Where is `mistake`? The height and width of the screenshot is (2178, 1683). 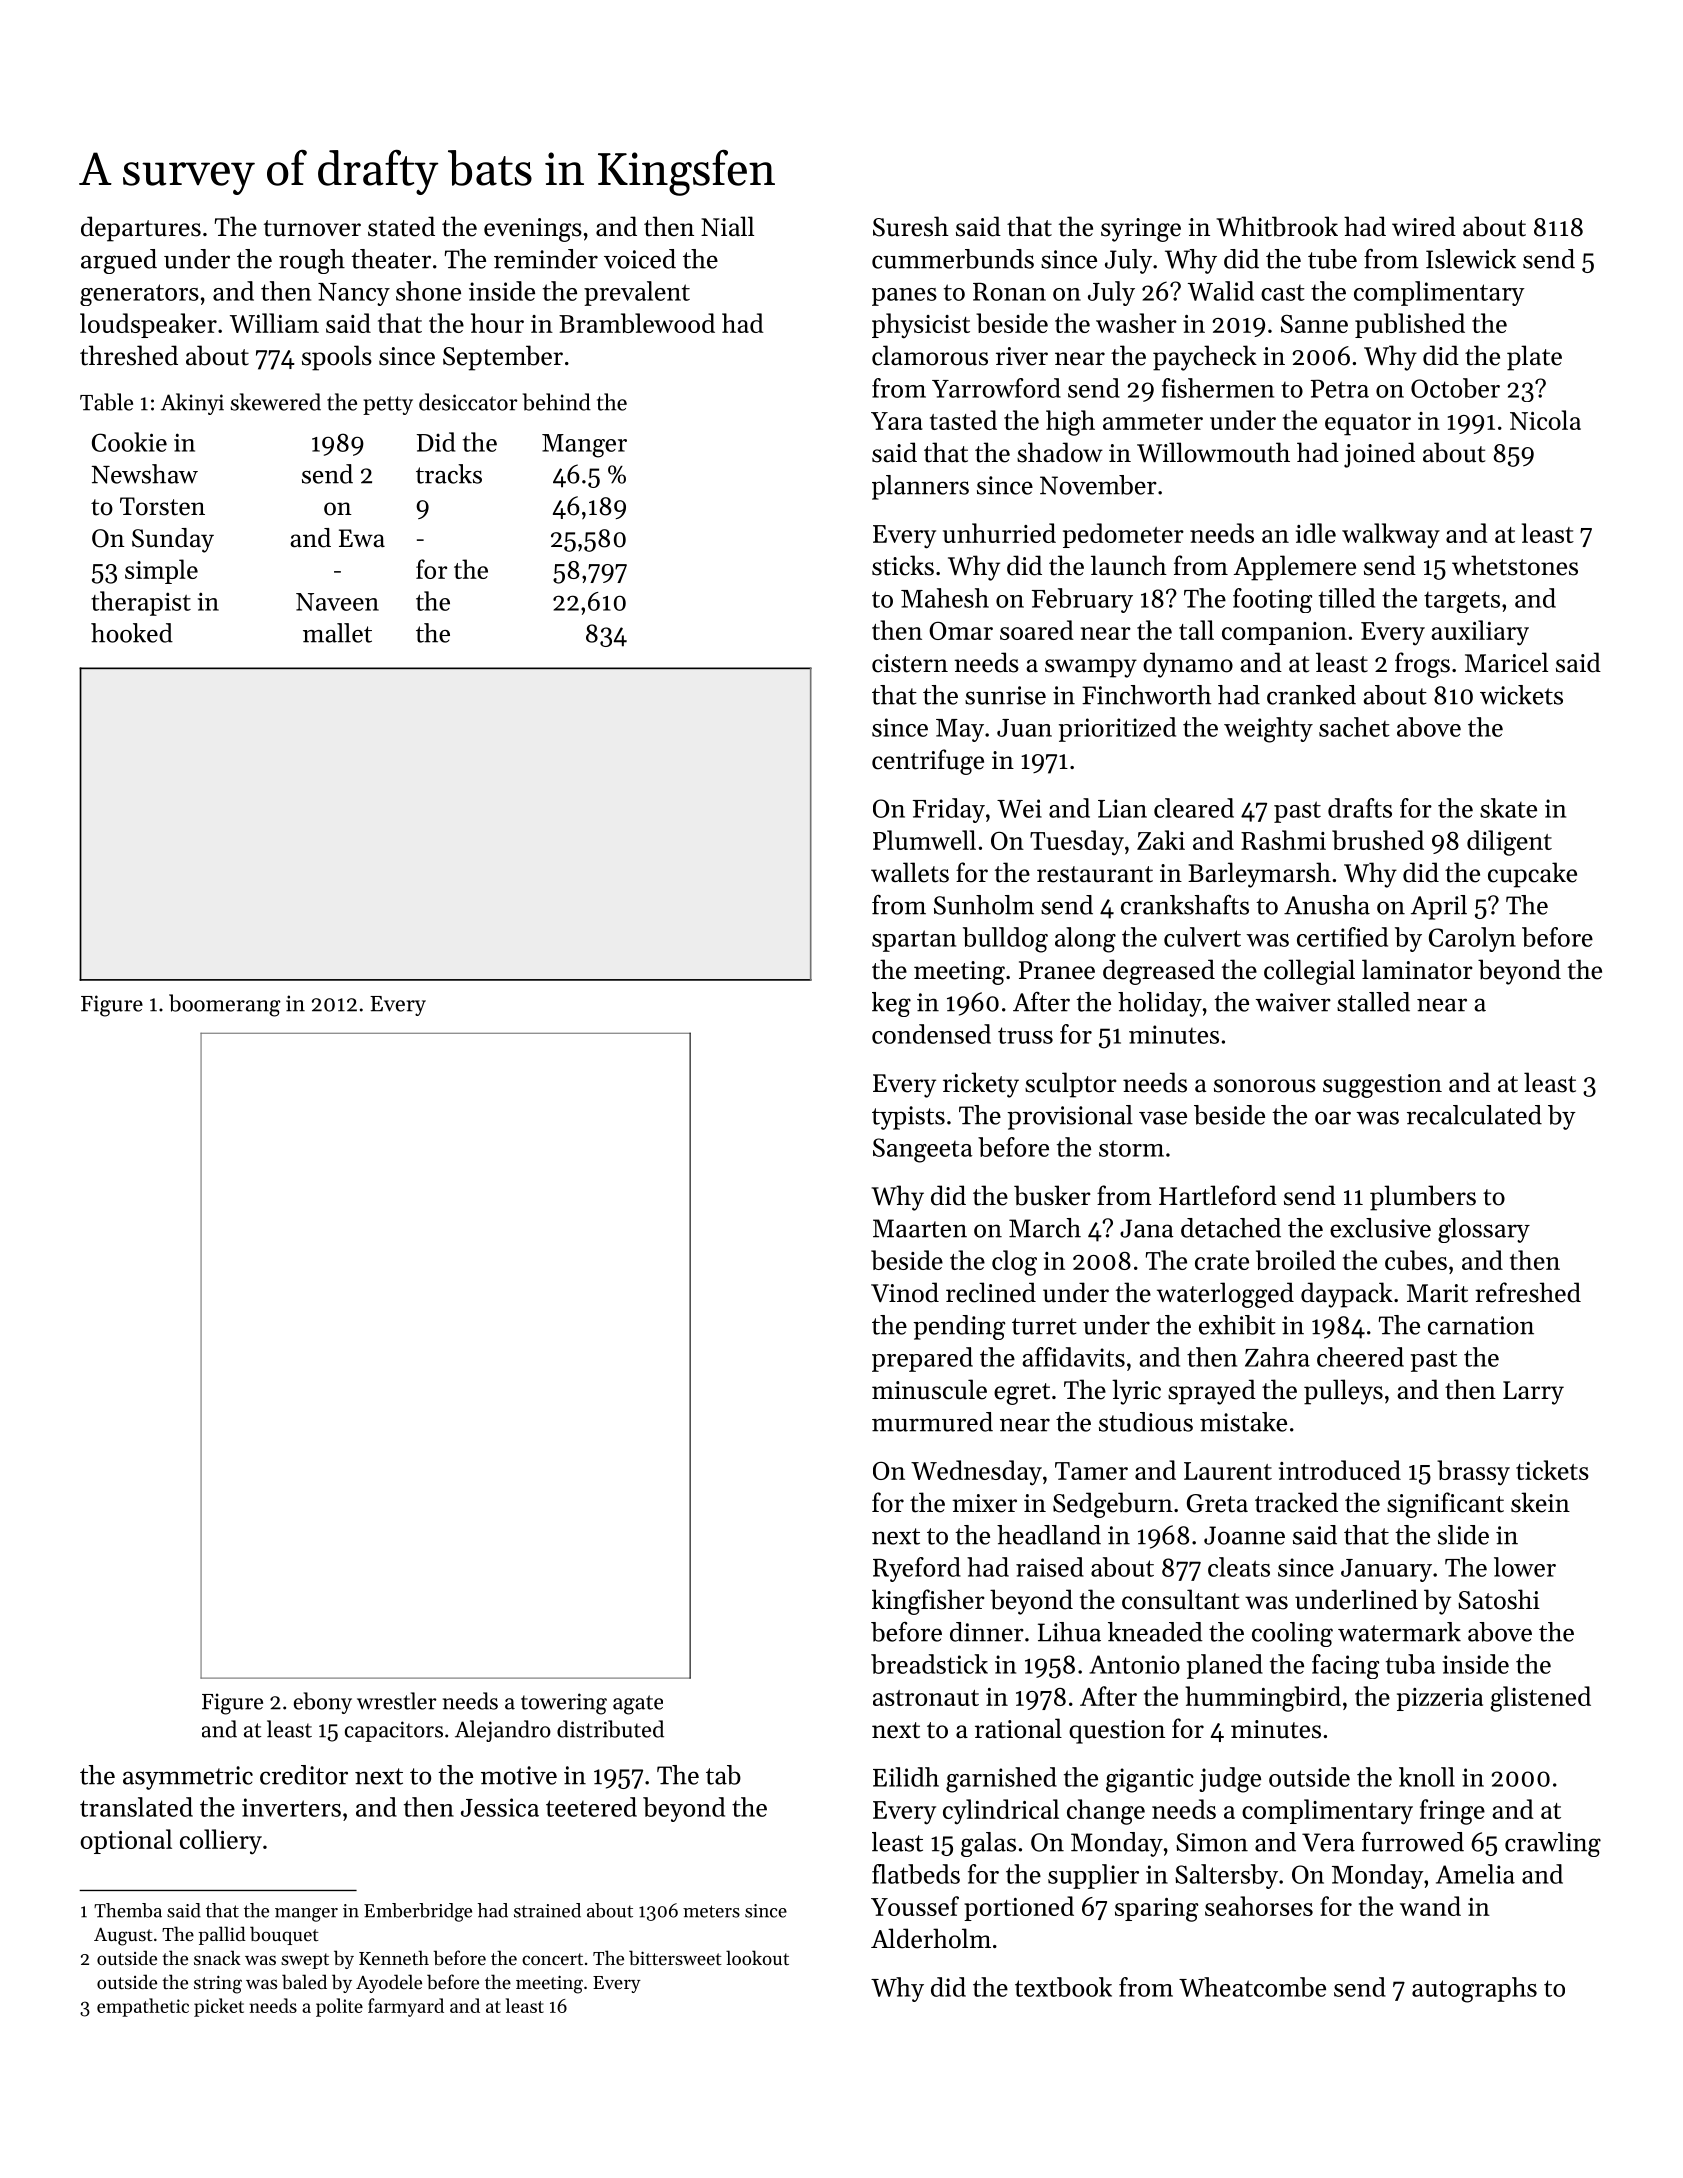
mistake is located at coordinates (1243, 1422).
